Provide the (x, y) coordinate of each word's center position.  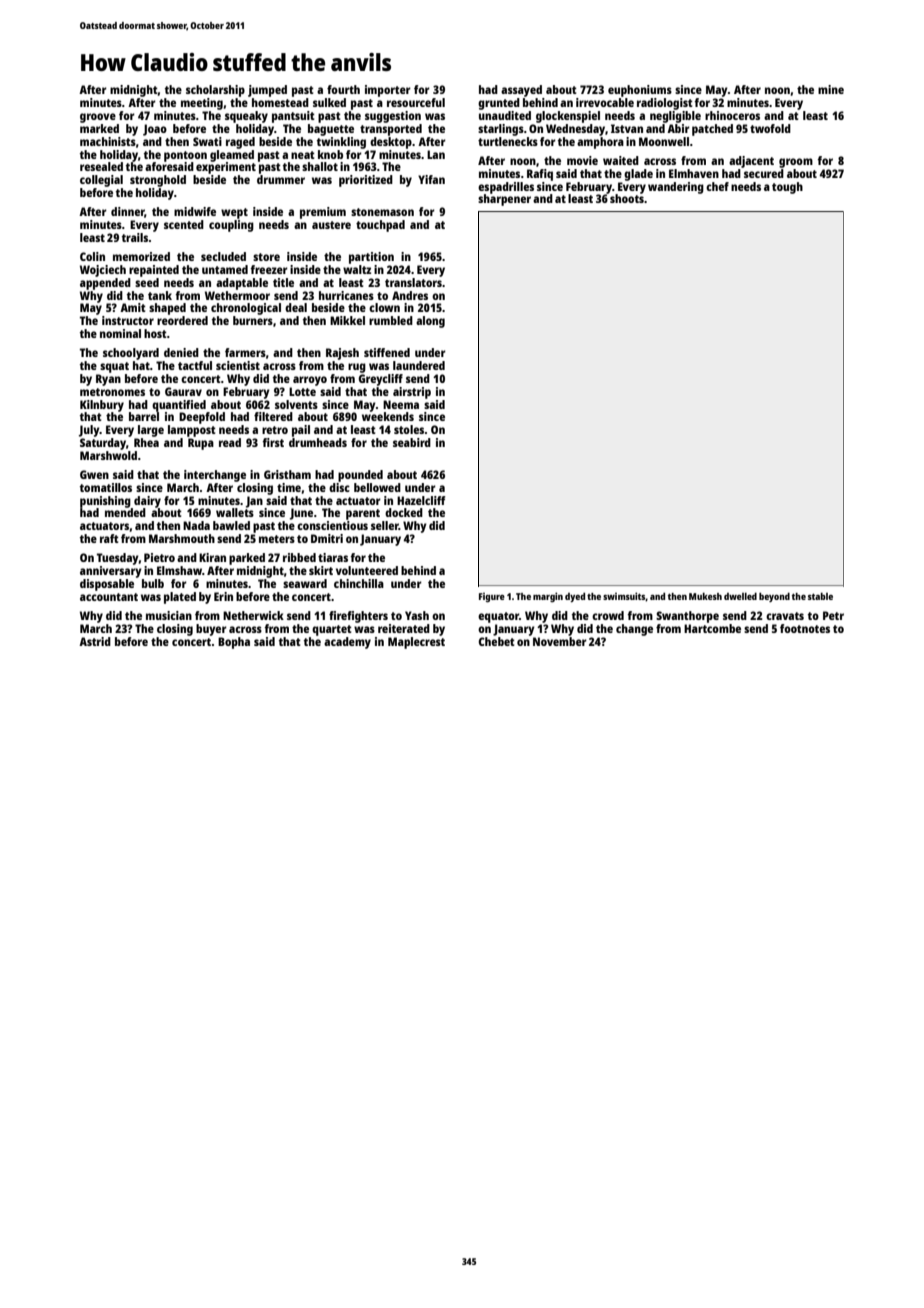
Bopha (234, 643)
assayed (521, 91)
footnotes (805, 628)
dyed (575, 597)
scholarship (215, 91)
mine (831, 89)
